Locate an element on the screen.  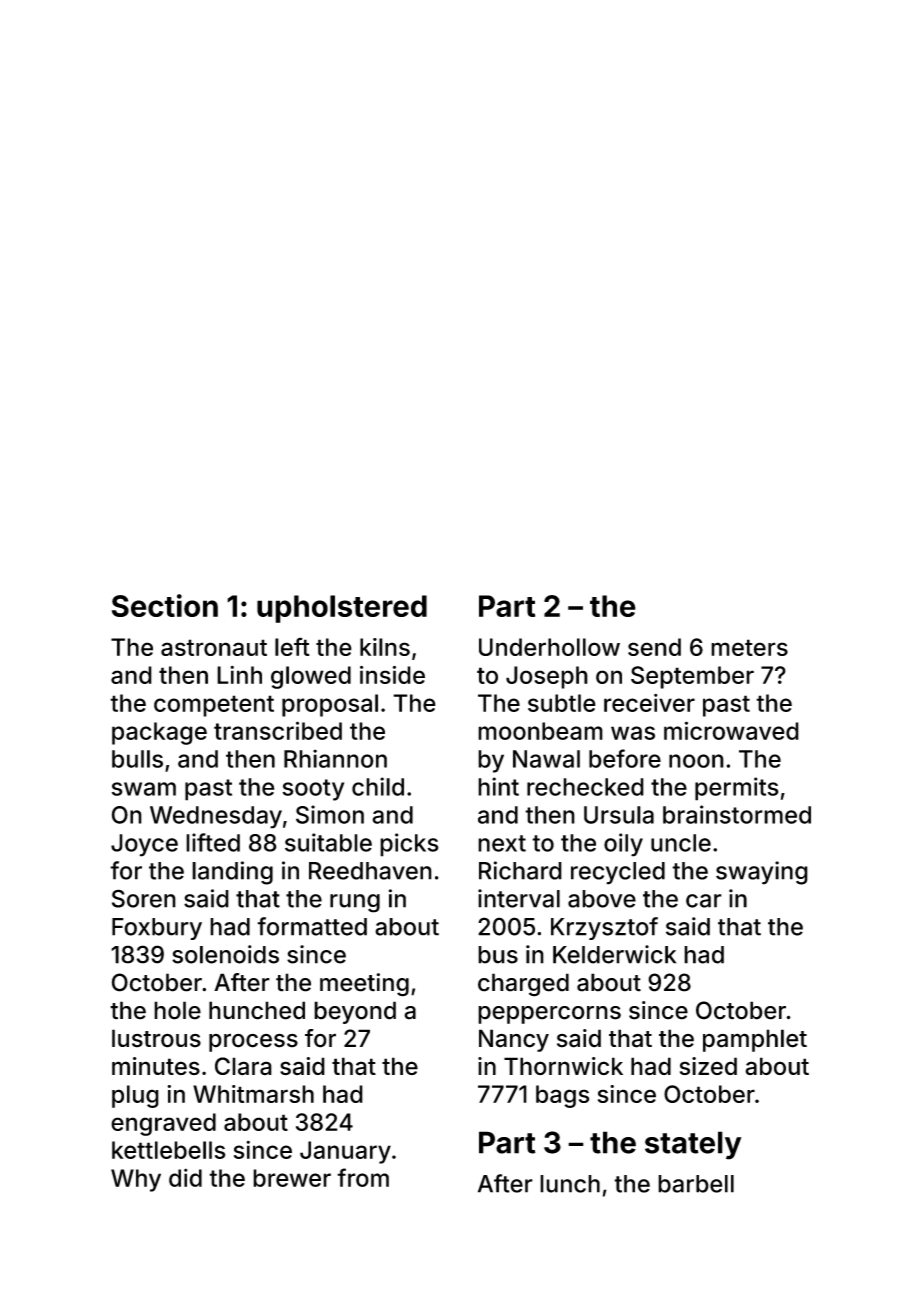
upholstered is located at coordinates (342, 609).
